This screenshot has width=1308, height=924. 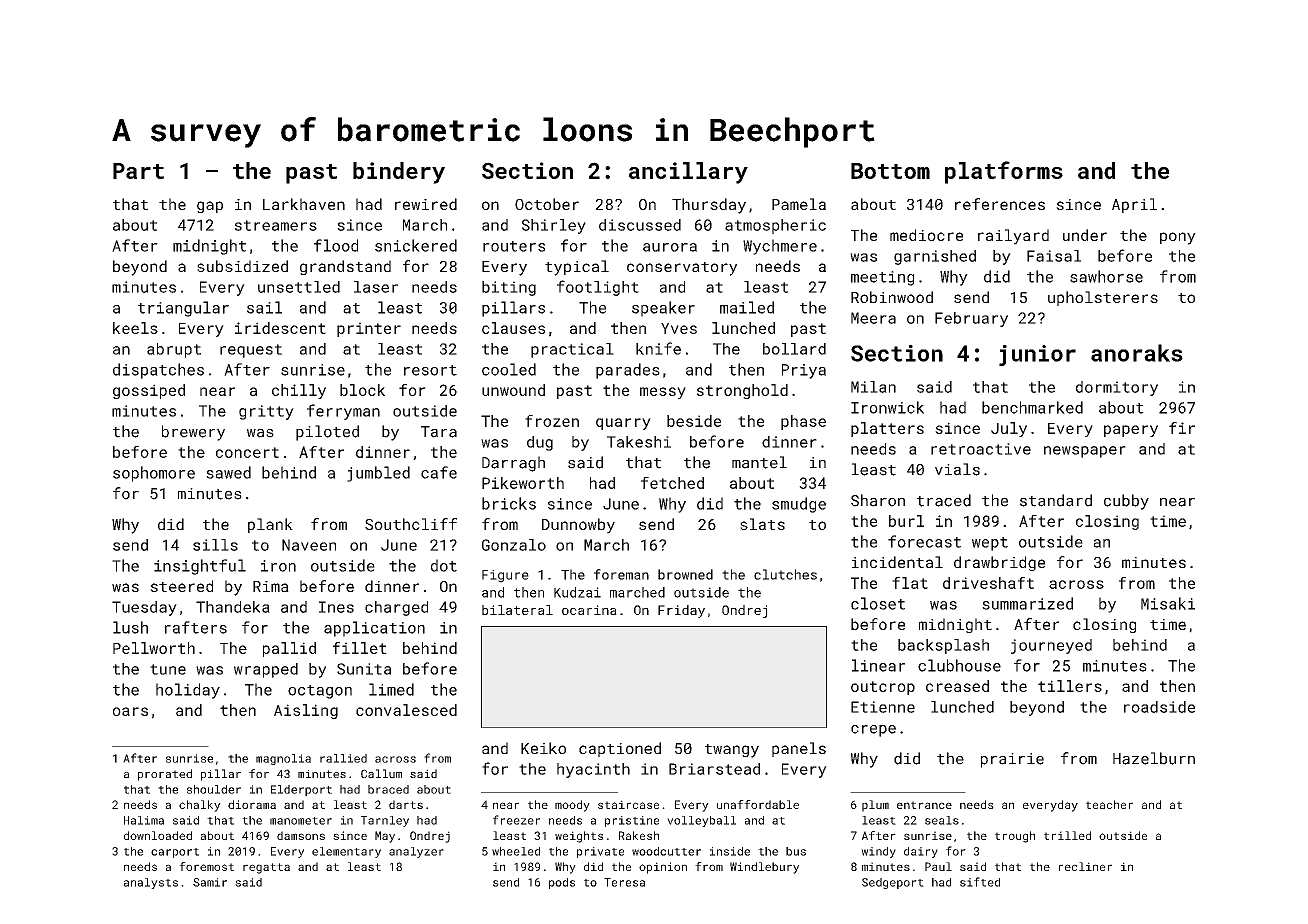 I want to click on fillet, so click(x=360, y=648).
